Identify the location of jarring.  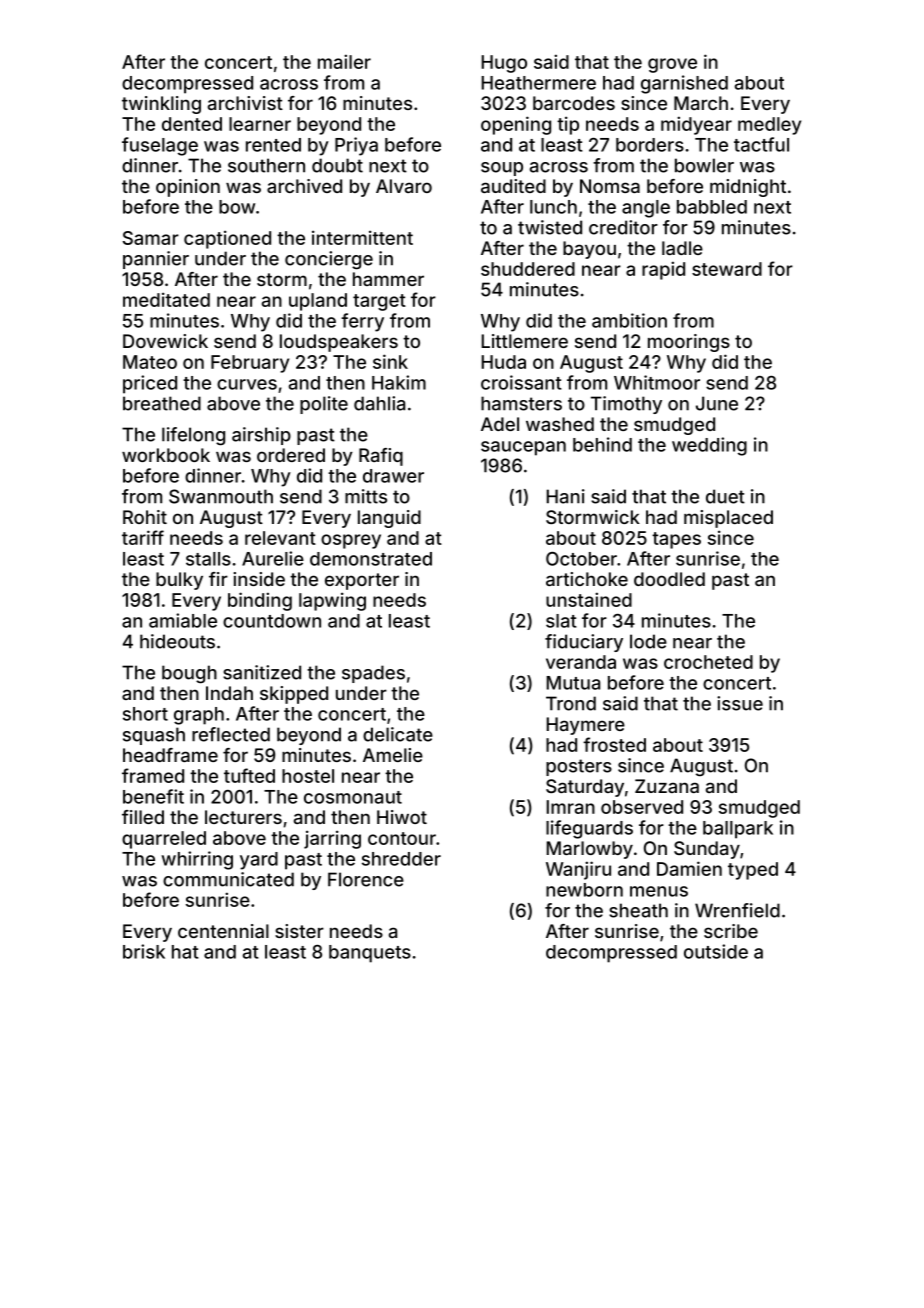
(332, 839).
